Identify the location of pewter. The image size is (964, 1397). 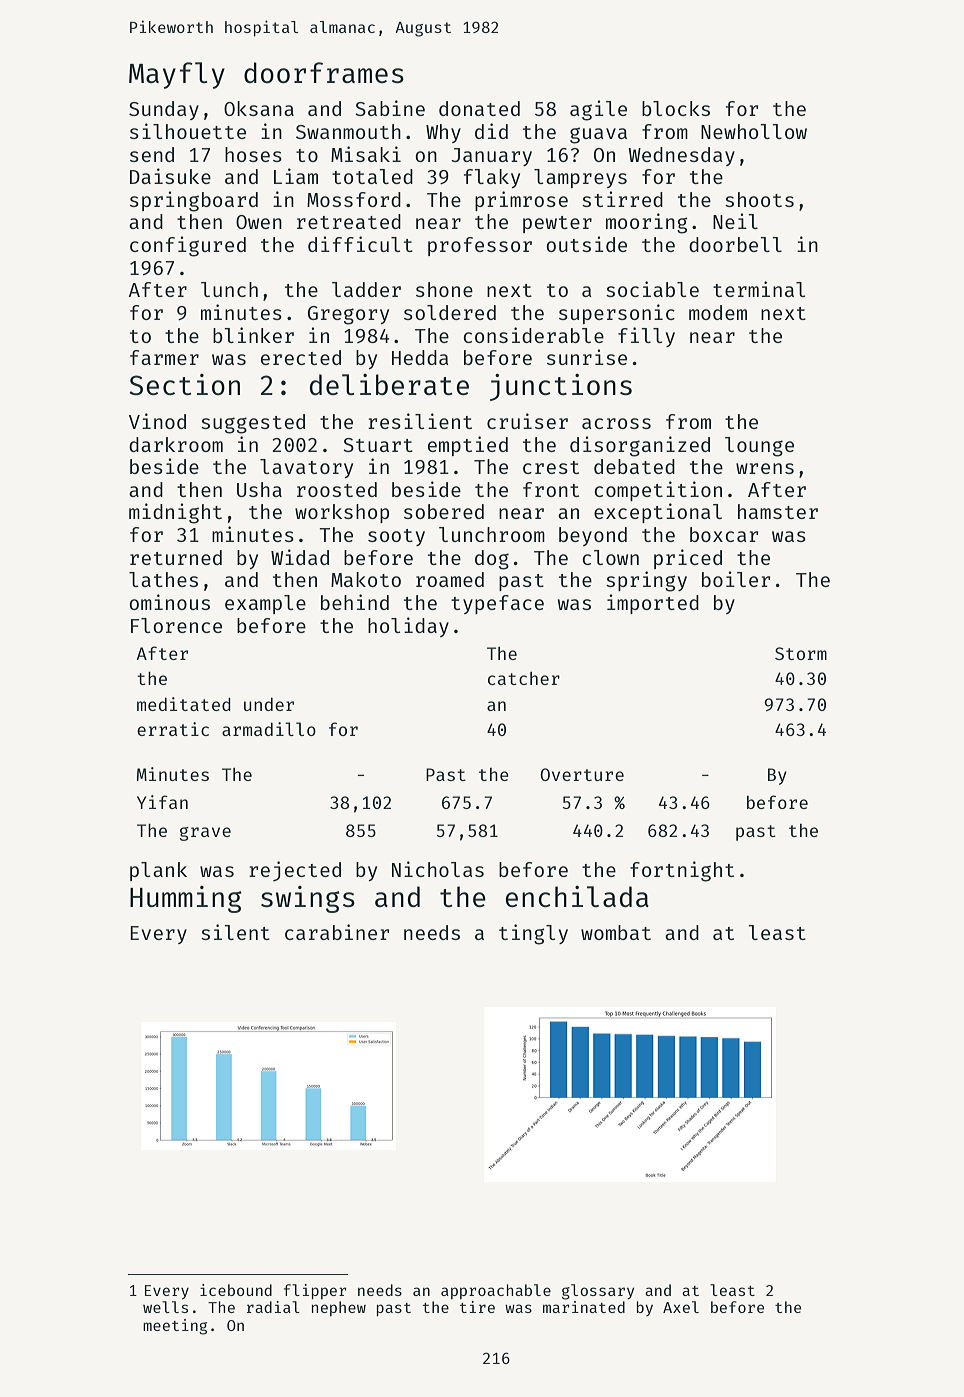
(557, 224).
